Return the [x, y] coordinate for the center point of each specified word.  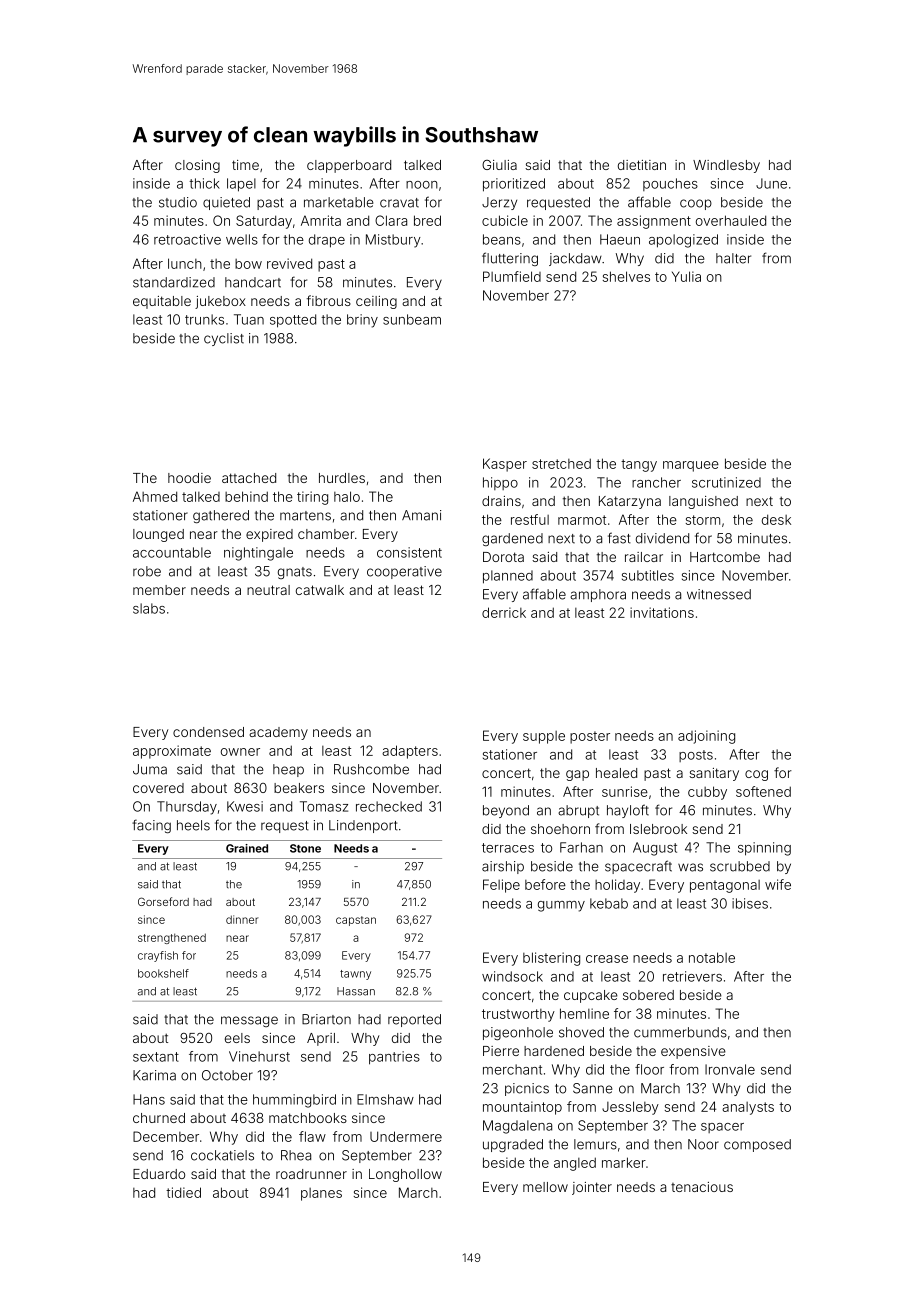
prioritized [514, 185]
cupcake [591, 996]
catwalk [320, 590]
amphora [598, 595]
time [245, 165]
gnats [295, 573]
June [771, 183]
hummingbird [294, 1101]
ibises [750, 903]
